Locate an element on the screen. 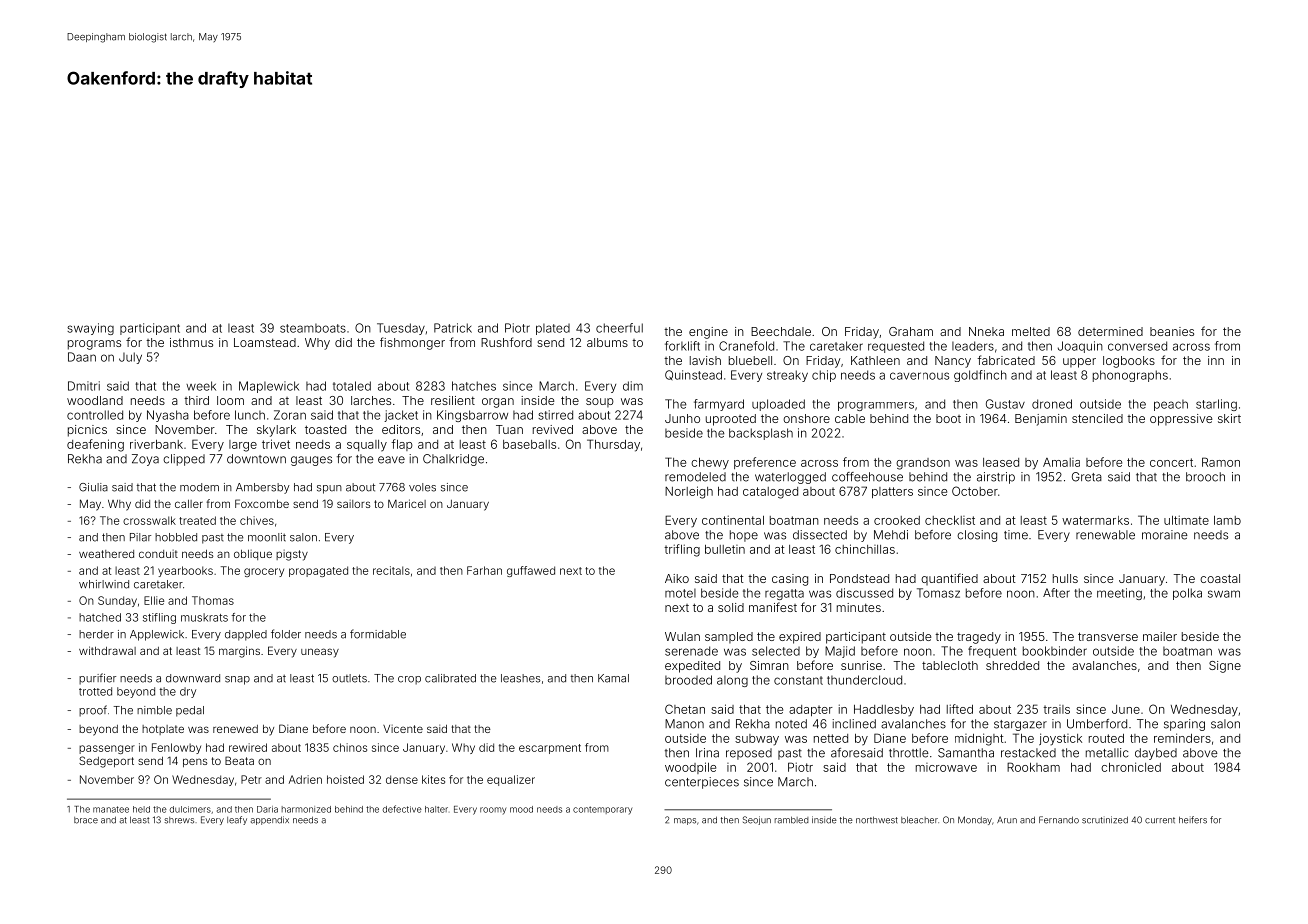  platters is located at coordinates (892, 492).
